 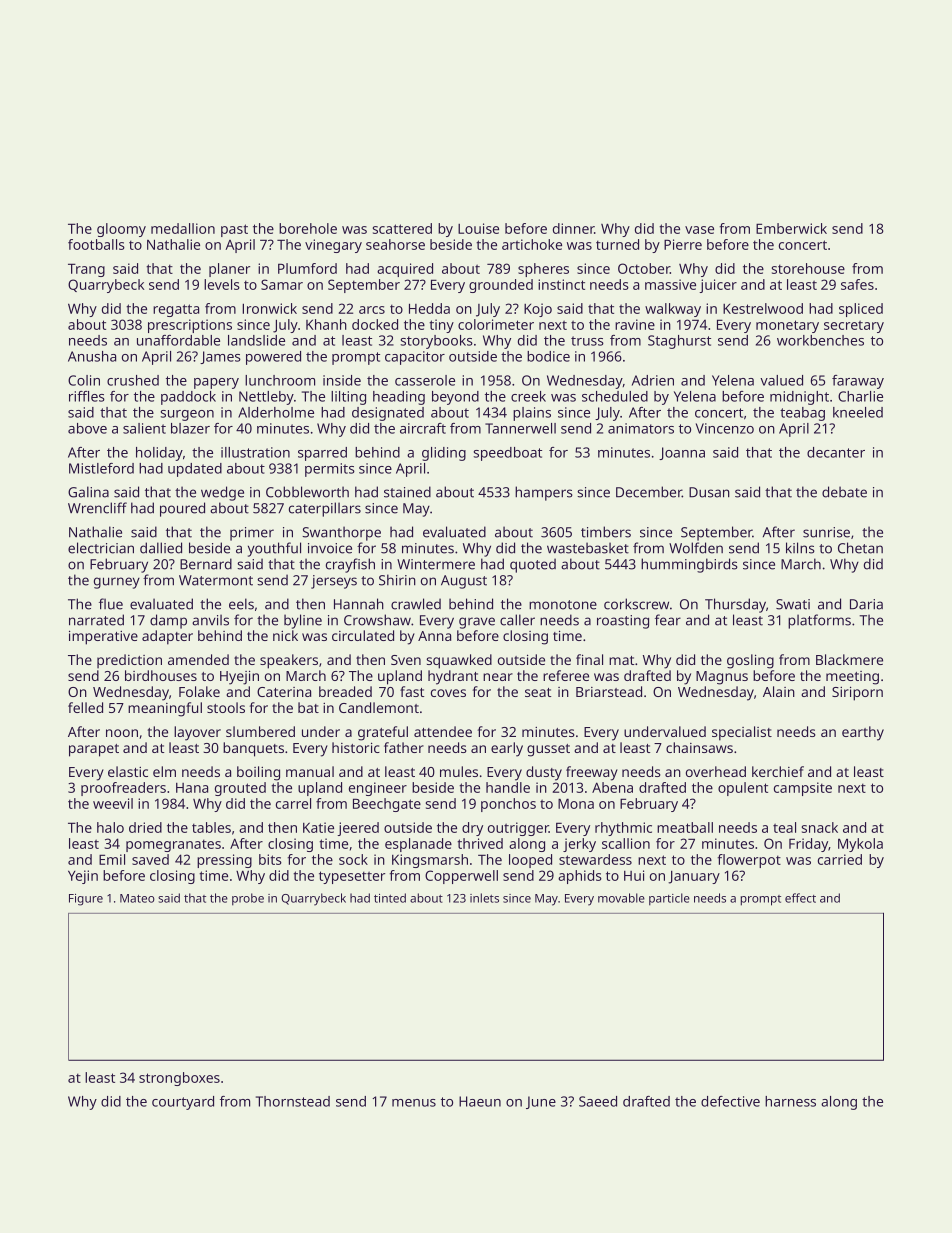 What do you see at coordinates (183, 1103) in the screenshot?
I see `courtyard` at bounding box center [183, 1103].
